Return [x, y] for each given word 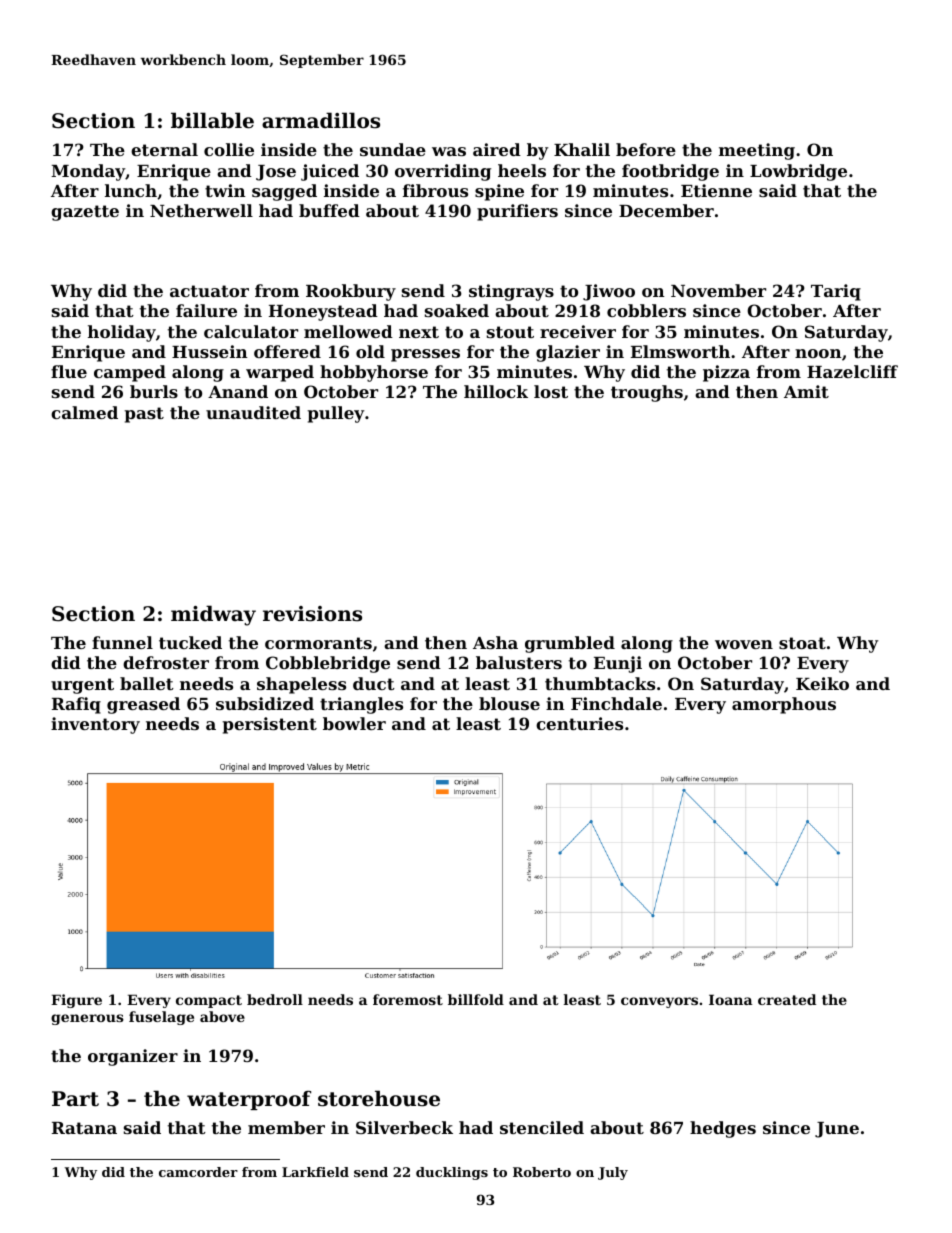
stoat [802, 643]
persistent [270, 725]
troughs [647, 393]
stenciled [542, 1127]
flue [69, 371]
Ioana [730, 999]
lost [551, 391]
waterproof [249, 1100]
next [419, 332]
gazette [85, 213]
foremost [408, 999]
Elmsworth [680, 351]
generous [87, 1019]
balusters [519, 662]
